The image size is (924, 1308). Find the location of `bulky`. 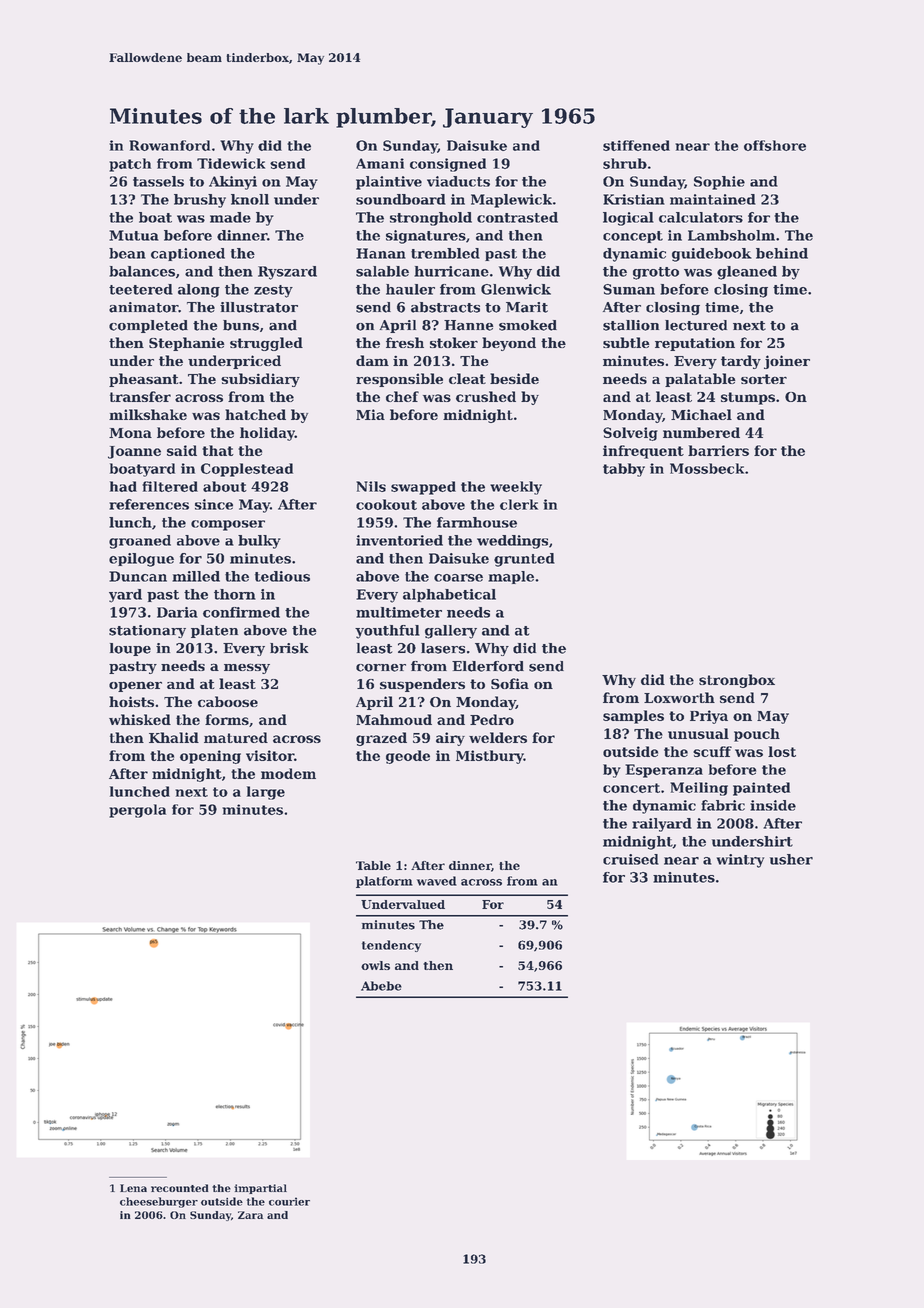

bulky is located at coordinates (259, 542).
